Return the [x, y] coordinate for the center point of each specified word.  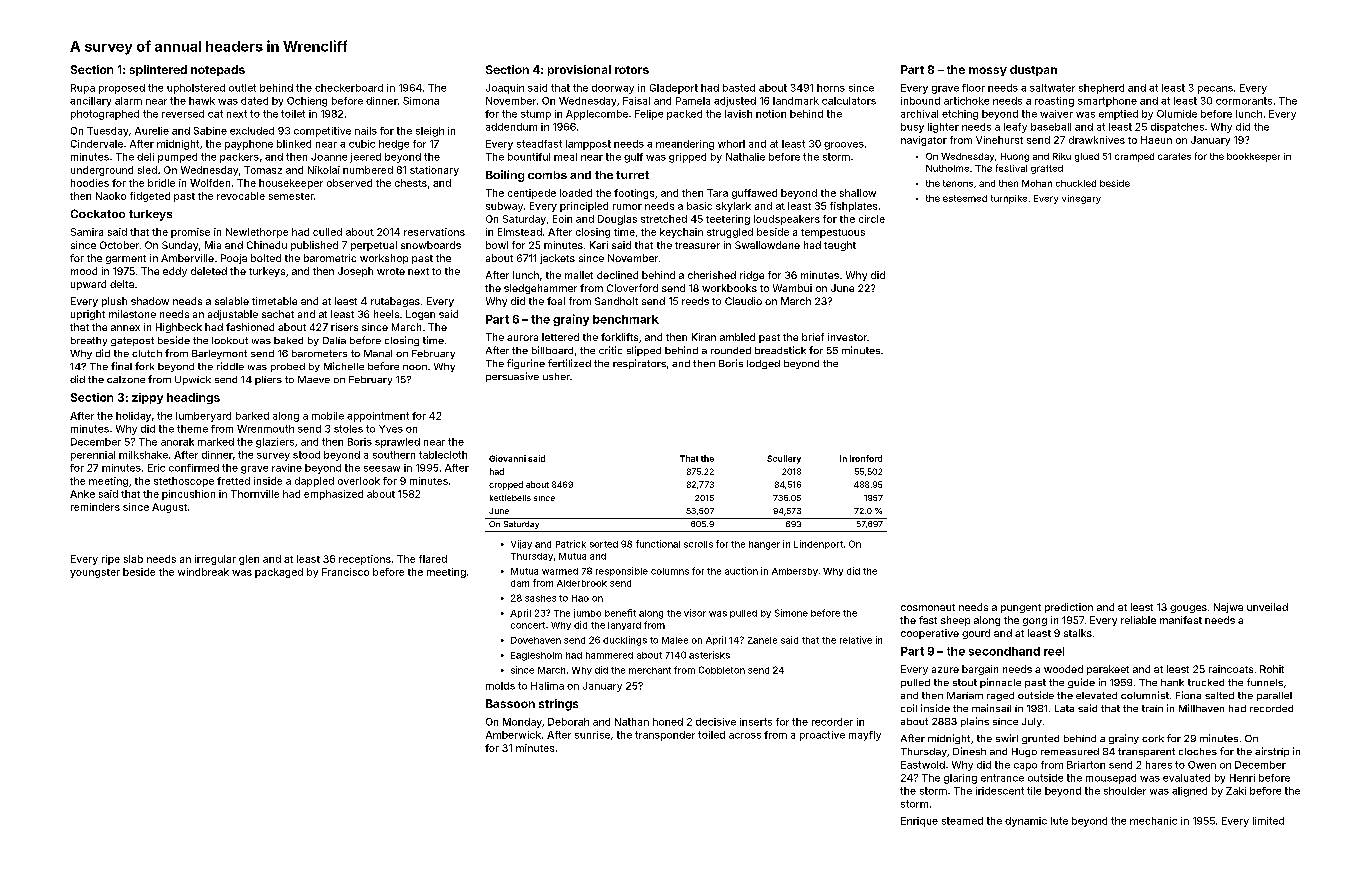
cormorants [1244, 101]
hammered [609, 655]
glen [249, 560]
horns [831, 88]
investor [847, 337]
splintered [158, 70]
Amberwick [513, 735]
